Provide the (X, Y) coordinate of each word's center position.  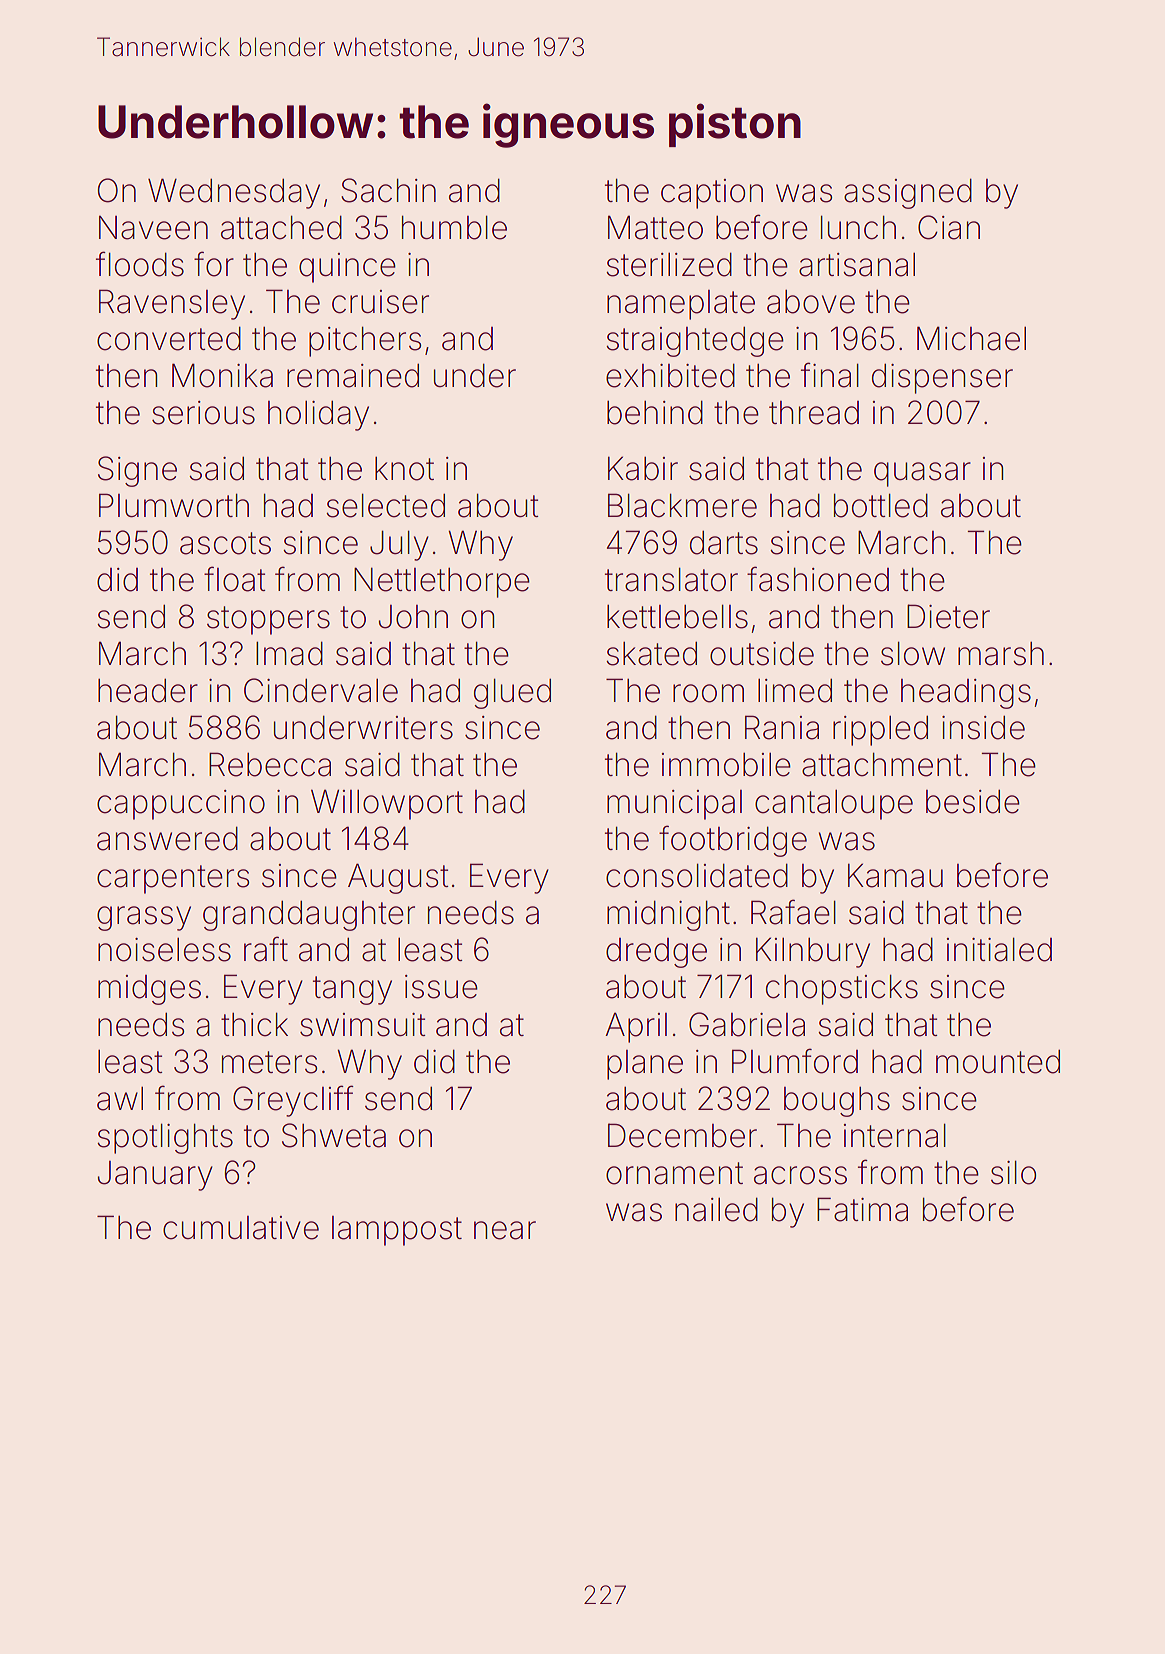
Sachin (388, 190)
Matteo (655, 227)
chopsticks (842, 989)
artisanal (857, 265)
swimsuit (362, 1025)
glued (512, 693)
